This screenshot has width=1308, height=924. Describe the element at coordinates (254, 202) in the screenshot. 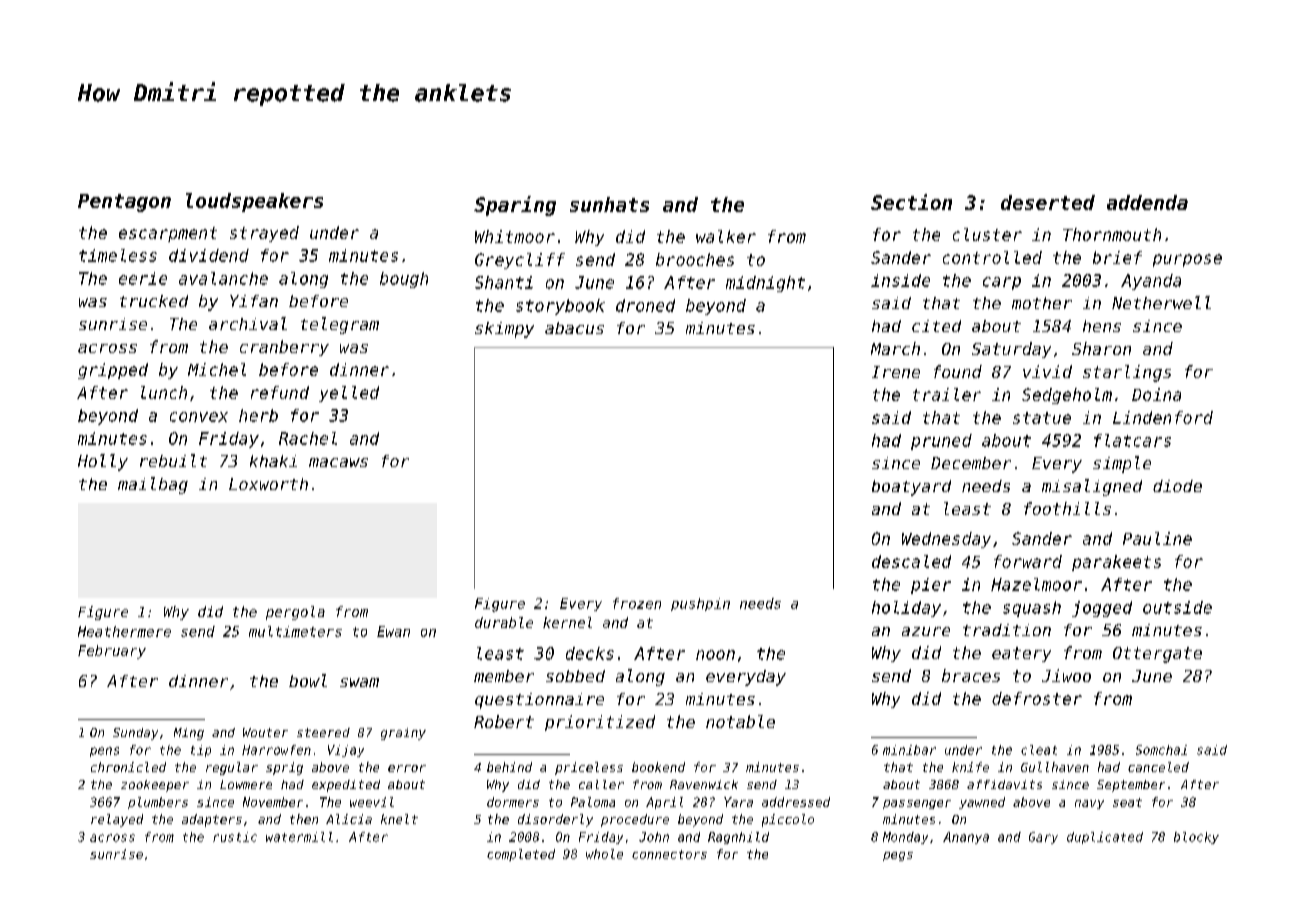

I see `loudspeakers` at that location.
